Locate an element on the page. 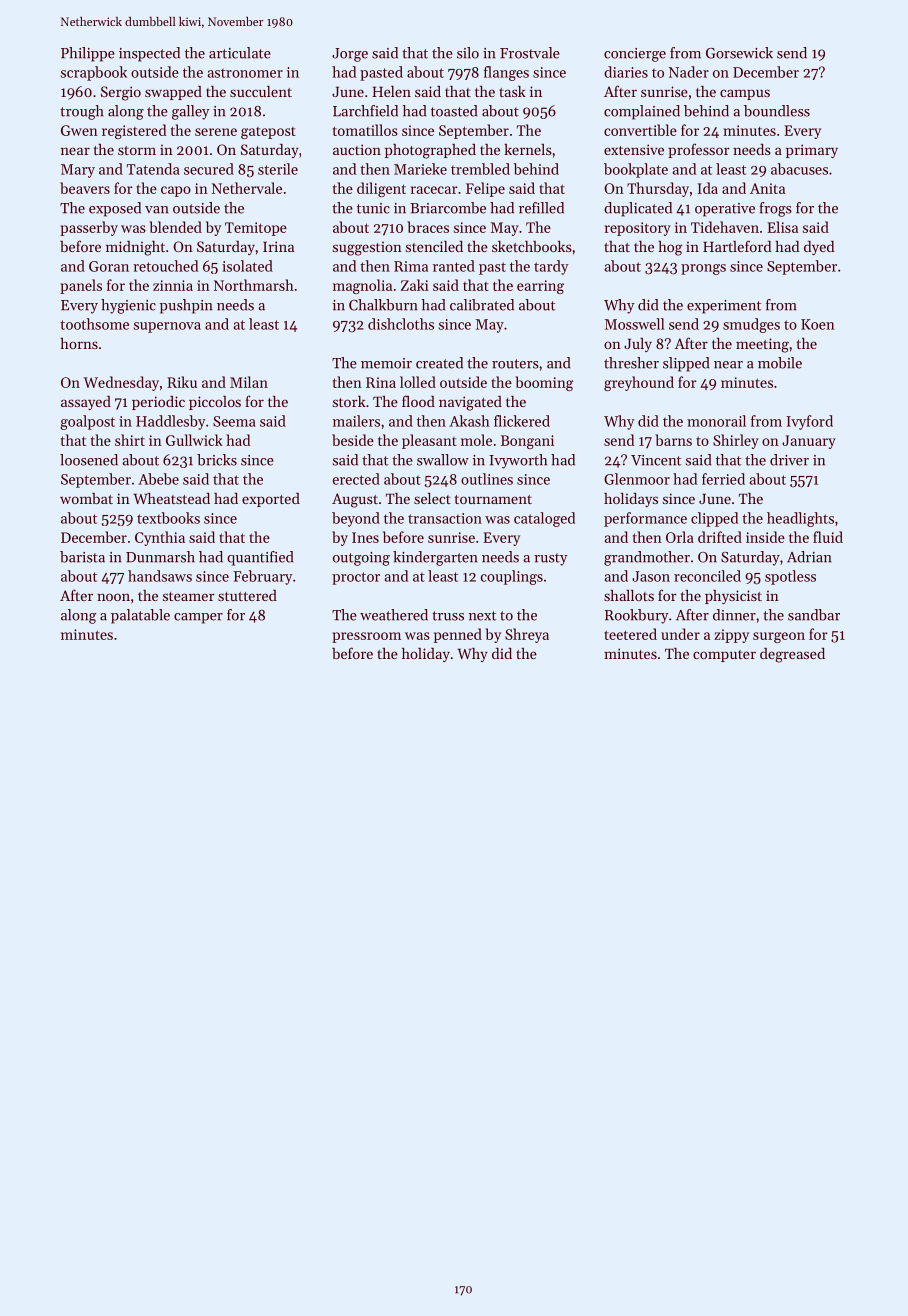 The width and height of the image is (908, 1316). Northmarsh is located at coordinates (254, 285).
